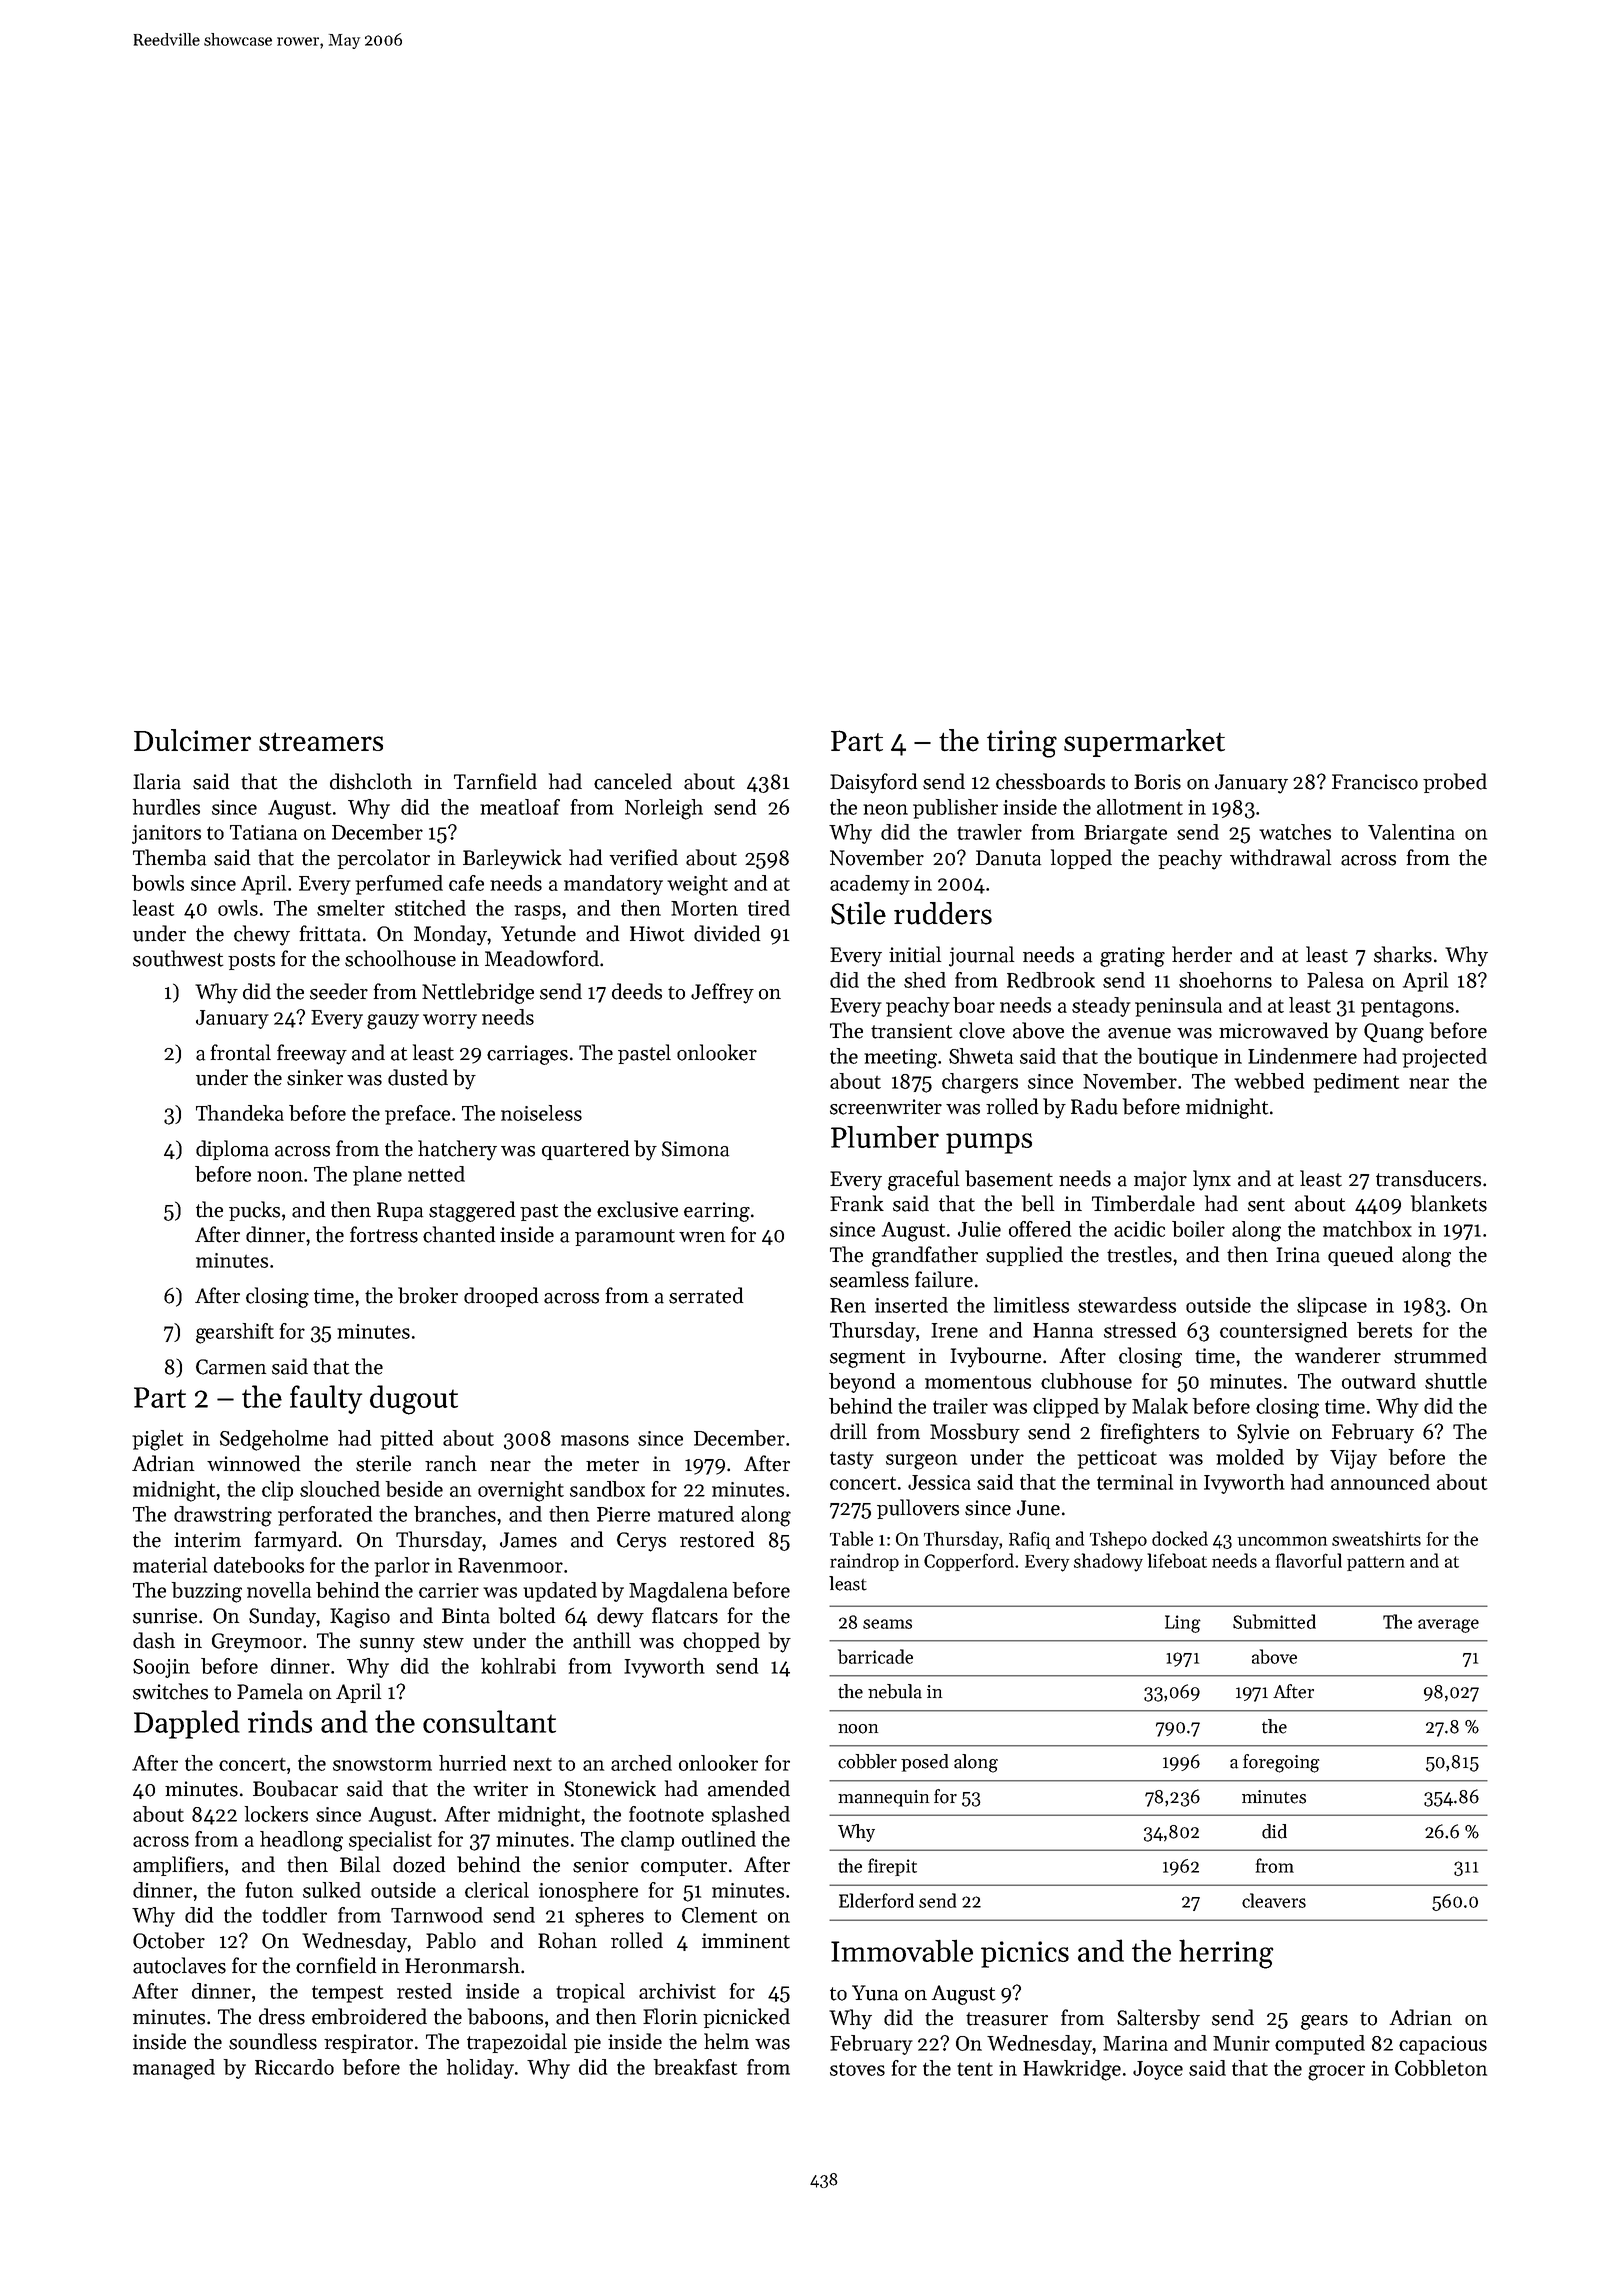 The height and width of the screenshot is (2292, 1620). Describe the element at coordinates (1117, 1459) in the screenshot. I see `petticoat` at that location.
